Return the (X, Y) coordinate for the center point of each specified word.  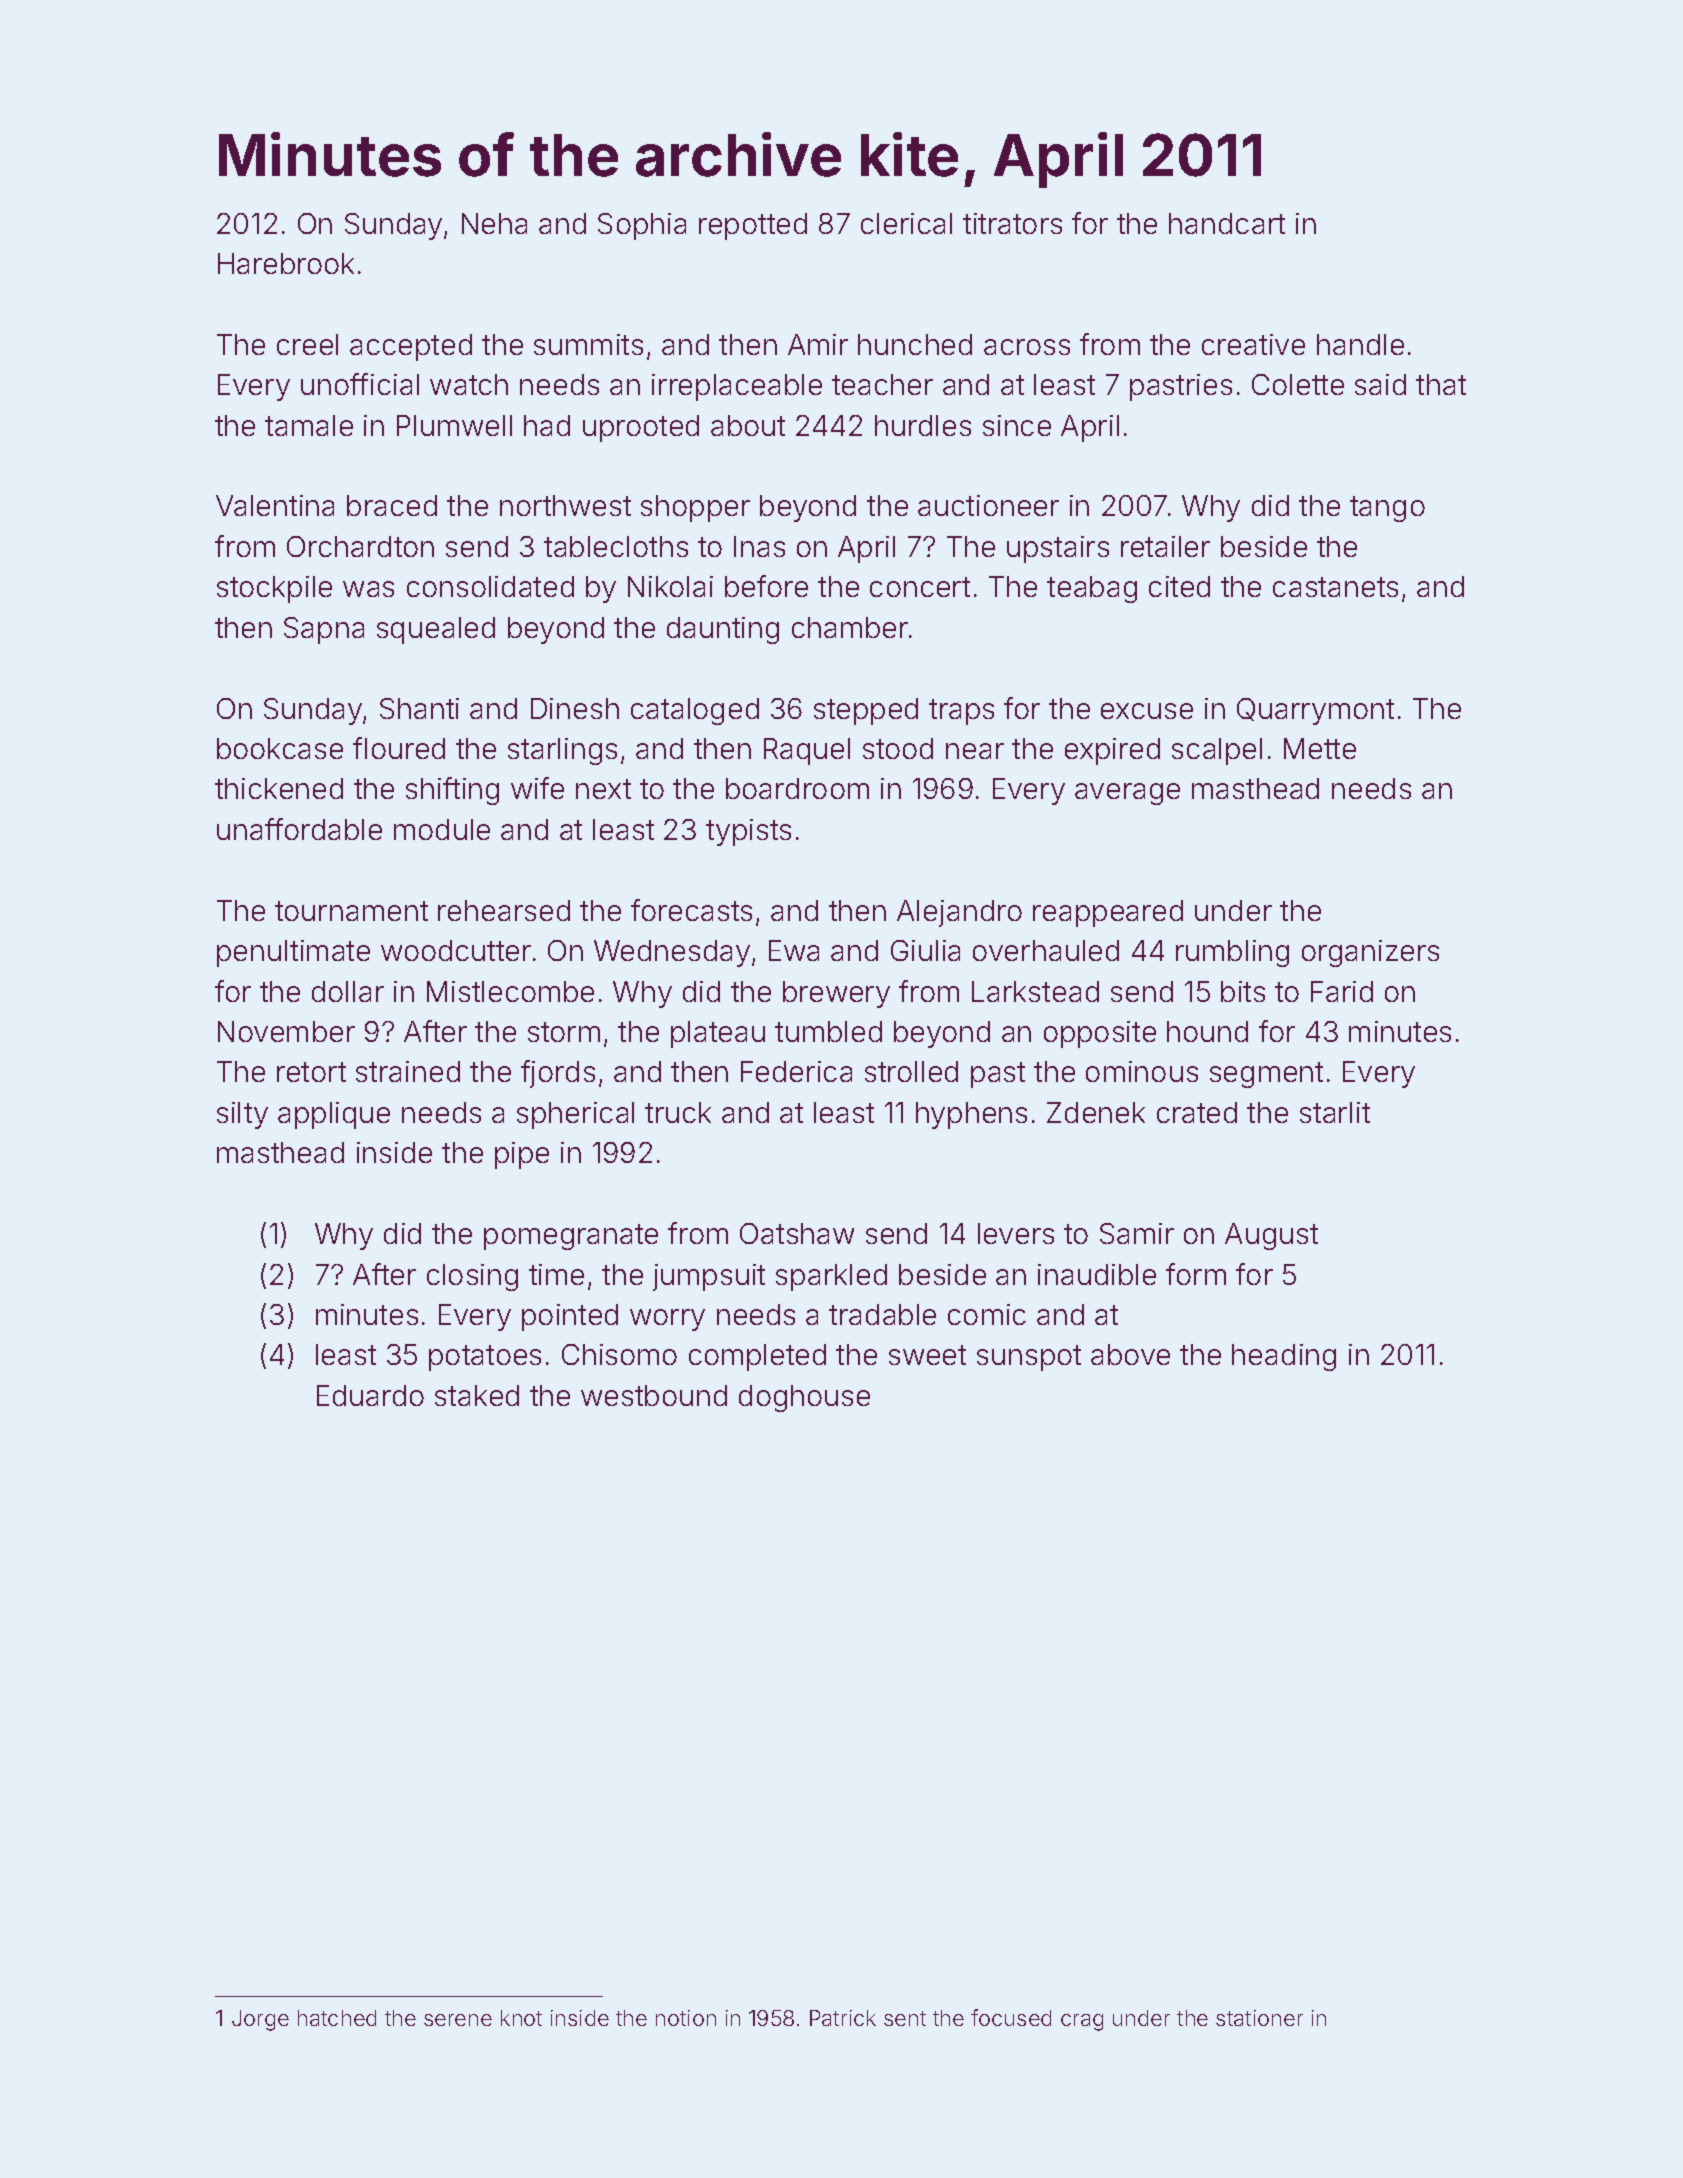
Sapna (324, 630)
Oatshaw (797, 1233)
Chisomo (619, 1354)
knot (521, 2018)
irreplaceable (737, 387)
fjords (558, 1074)
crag (1082, 2022)
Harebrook (286, 263)
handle (1360, 344)
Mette (1320, 748)
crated (1197, 1112)
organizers (1370, 953)
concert (920, 587)
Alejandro (959, 913)
